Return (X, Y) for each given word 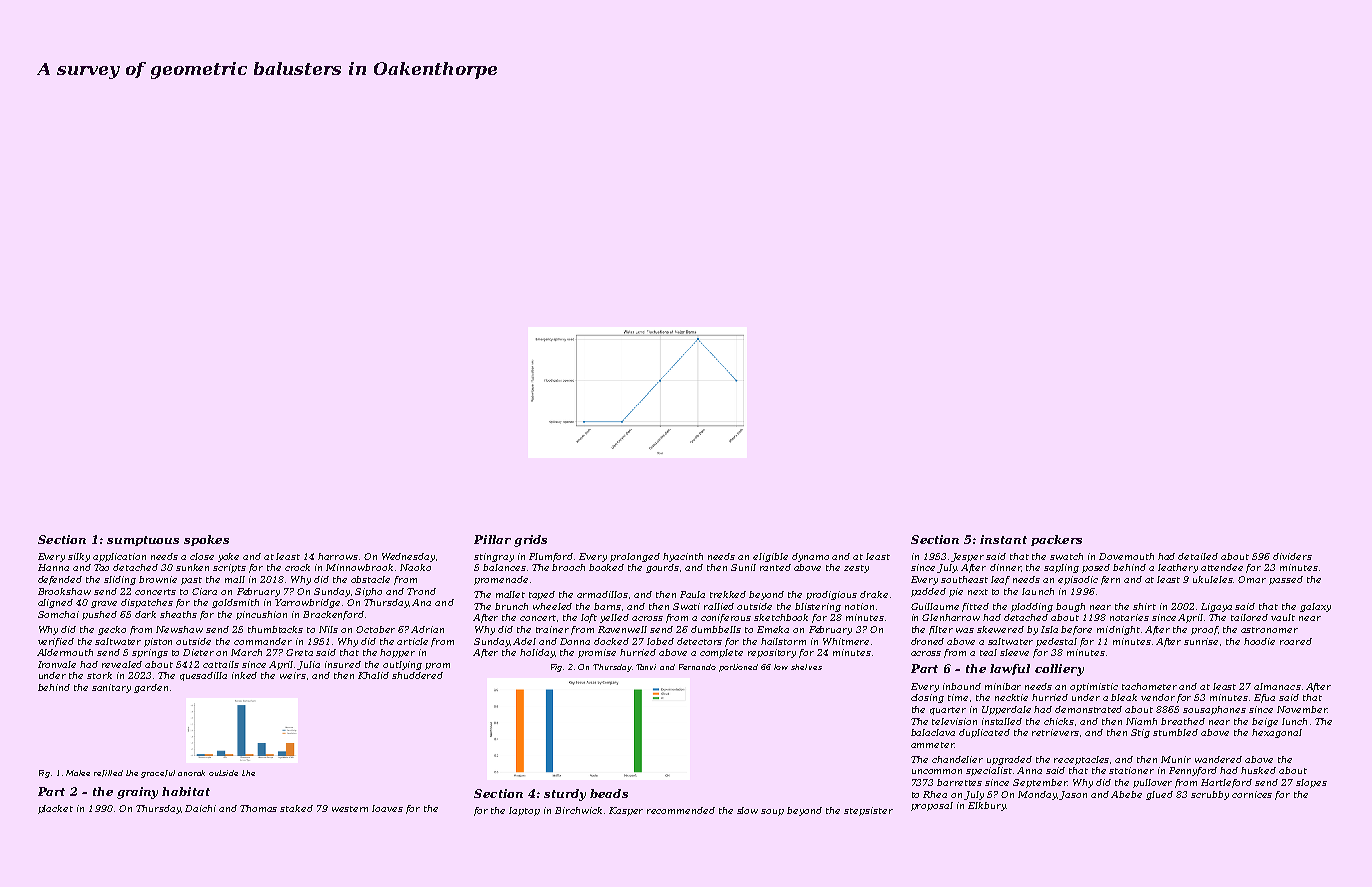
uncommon (937, 771)
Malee (78, 773)
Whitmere (846, 641)
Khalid (373, 675)
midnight (1118, 630)
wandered (1218, 759)
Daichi (200, 808)
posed (1096, 568)
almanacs (1277, 686)
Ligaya (1216, 607)
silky (79, 557)
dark (145, 614)
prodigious (831, 595)
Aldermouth (65, 652)
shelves (806, 667)
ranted (775, 567)
